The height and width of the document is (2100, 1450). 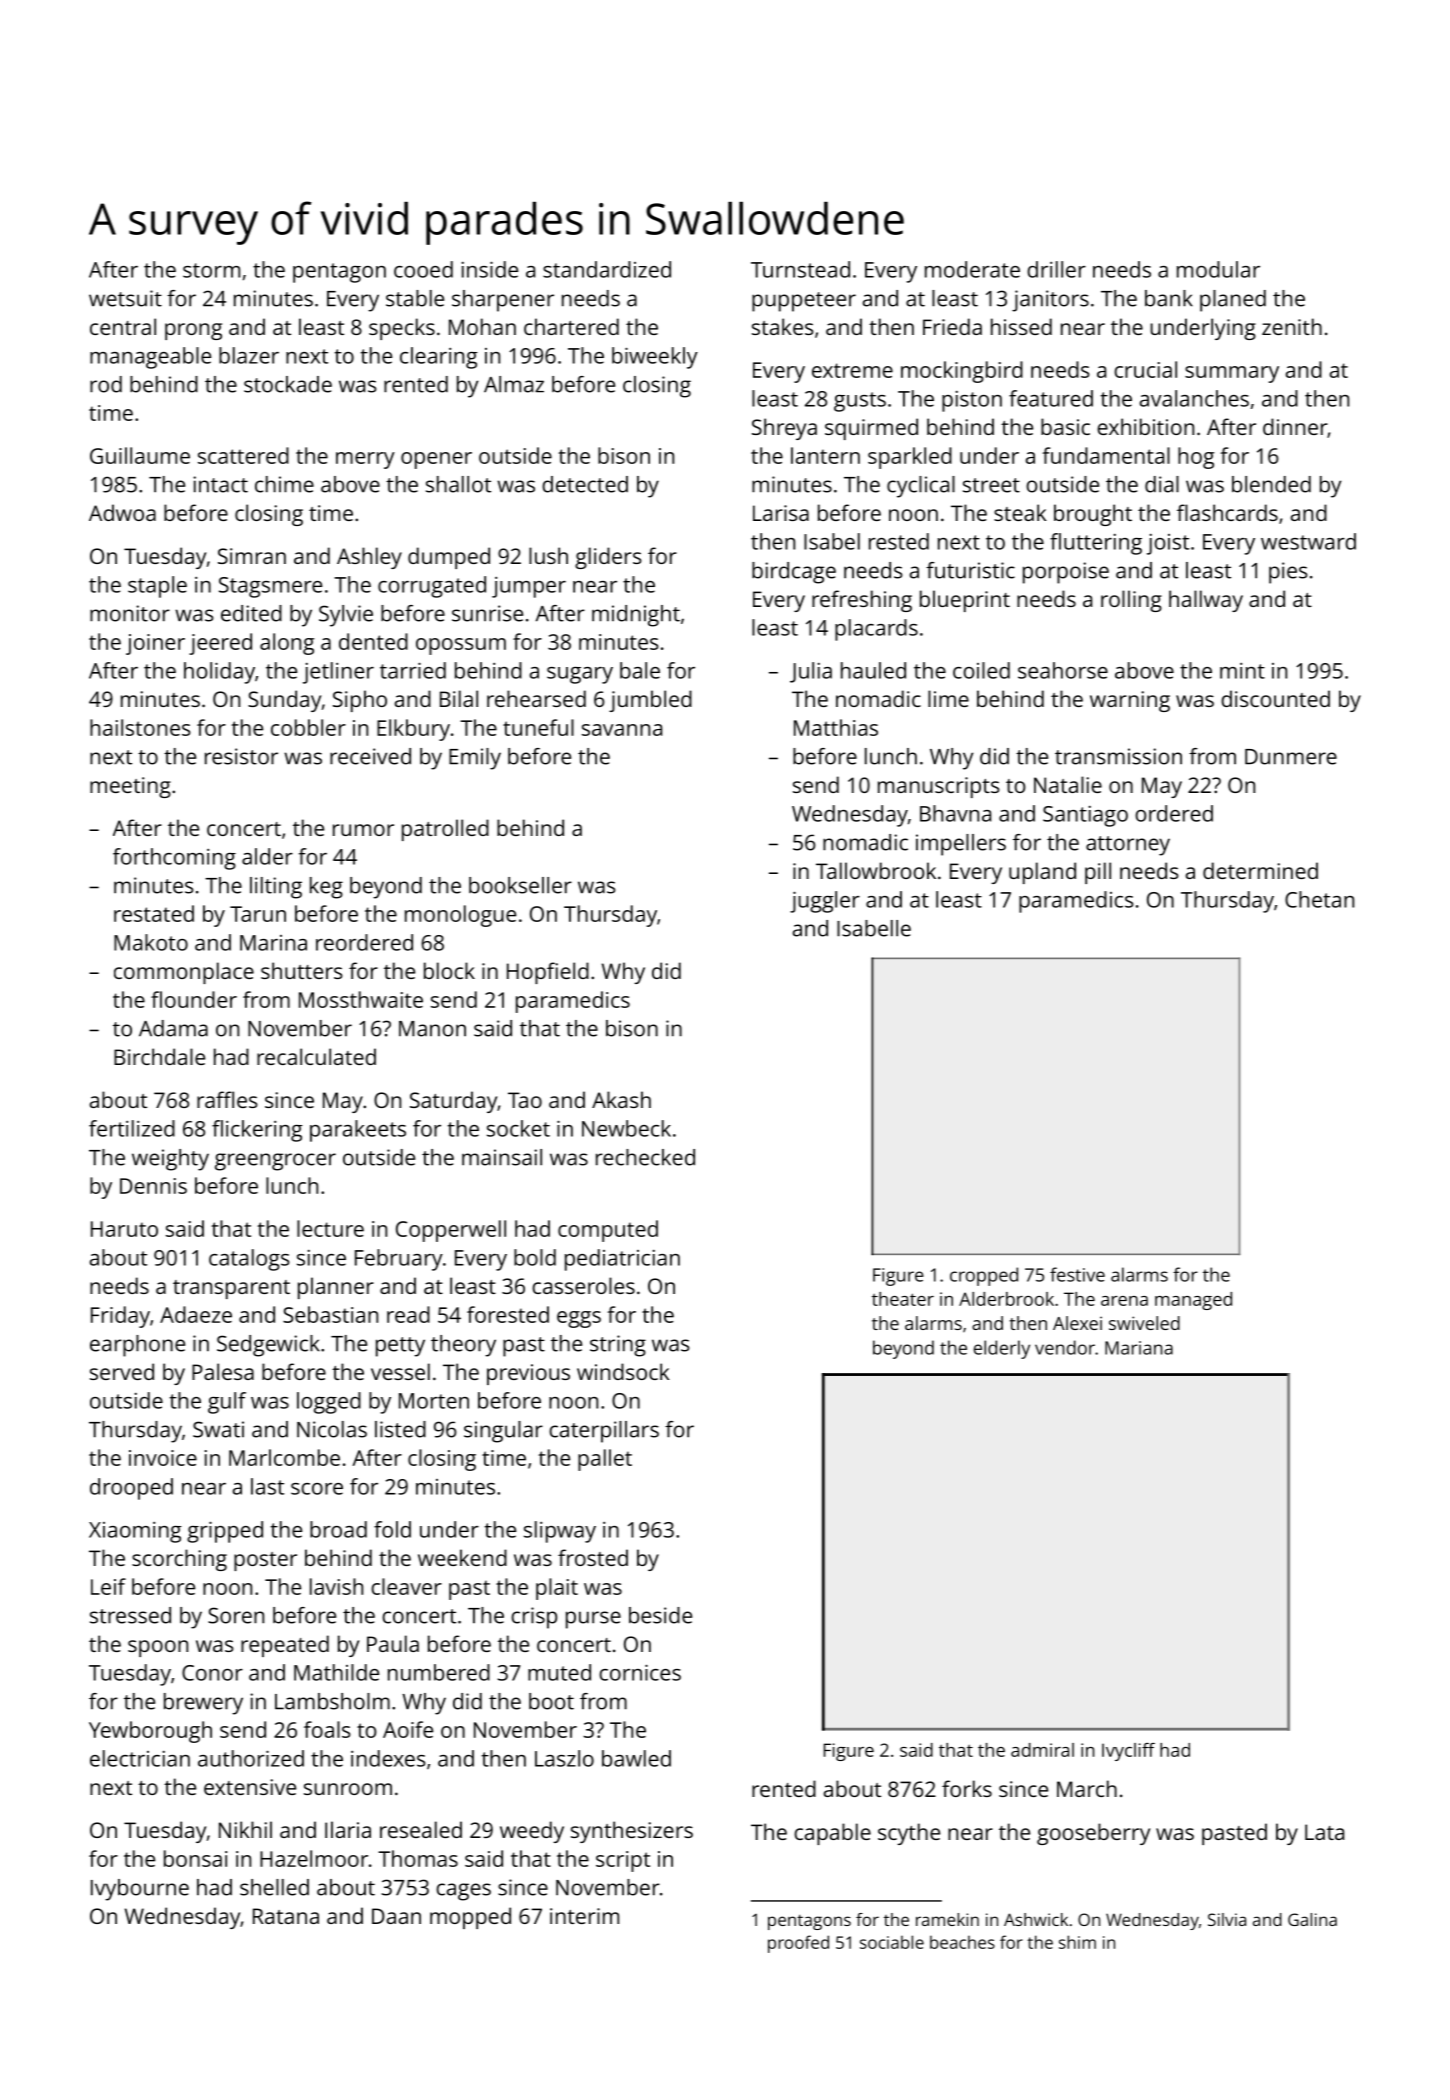 What do you see at coordinates (369, 558) in the document?
I see `Ashley` at bounding box center [369, 558].
